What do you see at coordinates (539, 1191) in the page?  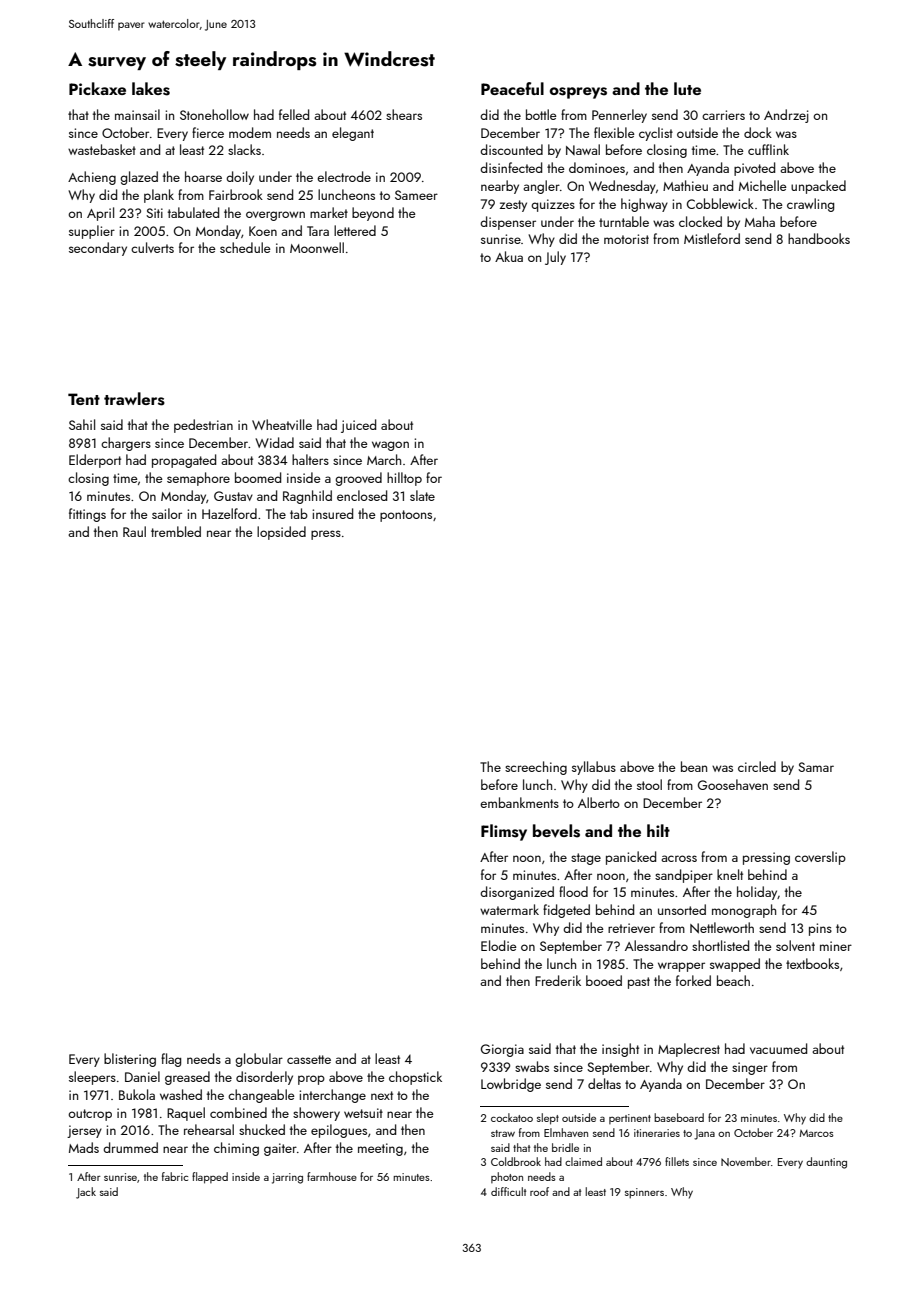 I see `roof` at bounding box center [539, 1191].
